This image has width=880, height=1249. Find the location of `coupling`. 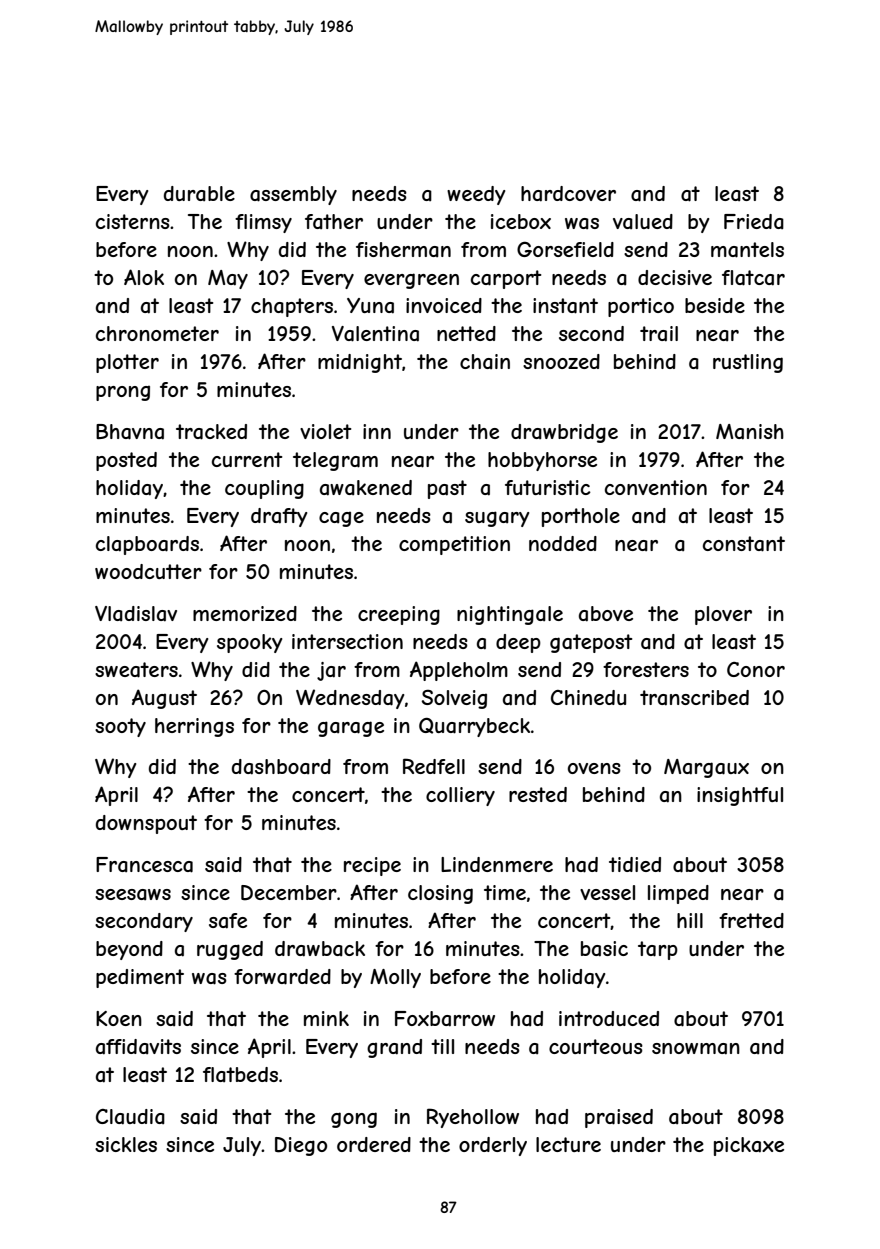

coupling is located at coordinates (264, 489).
